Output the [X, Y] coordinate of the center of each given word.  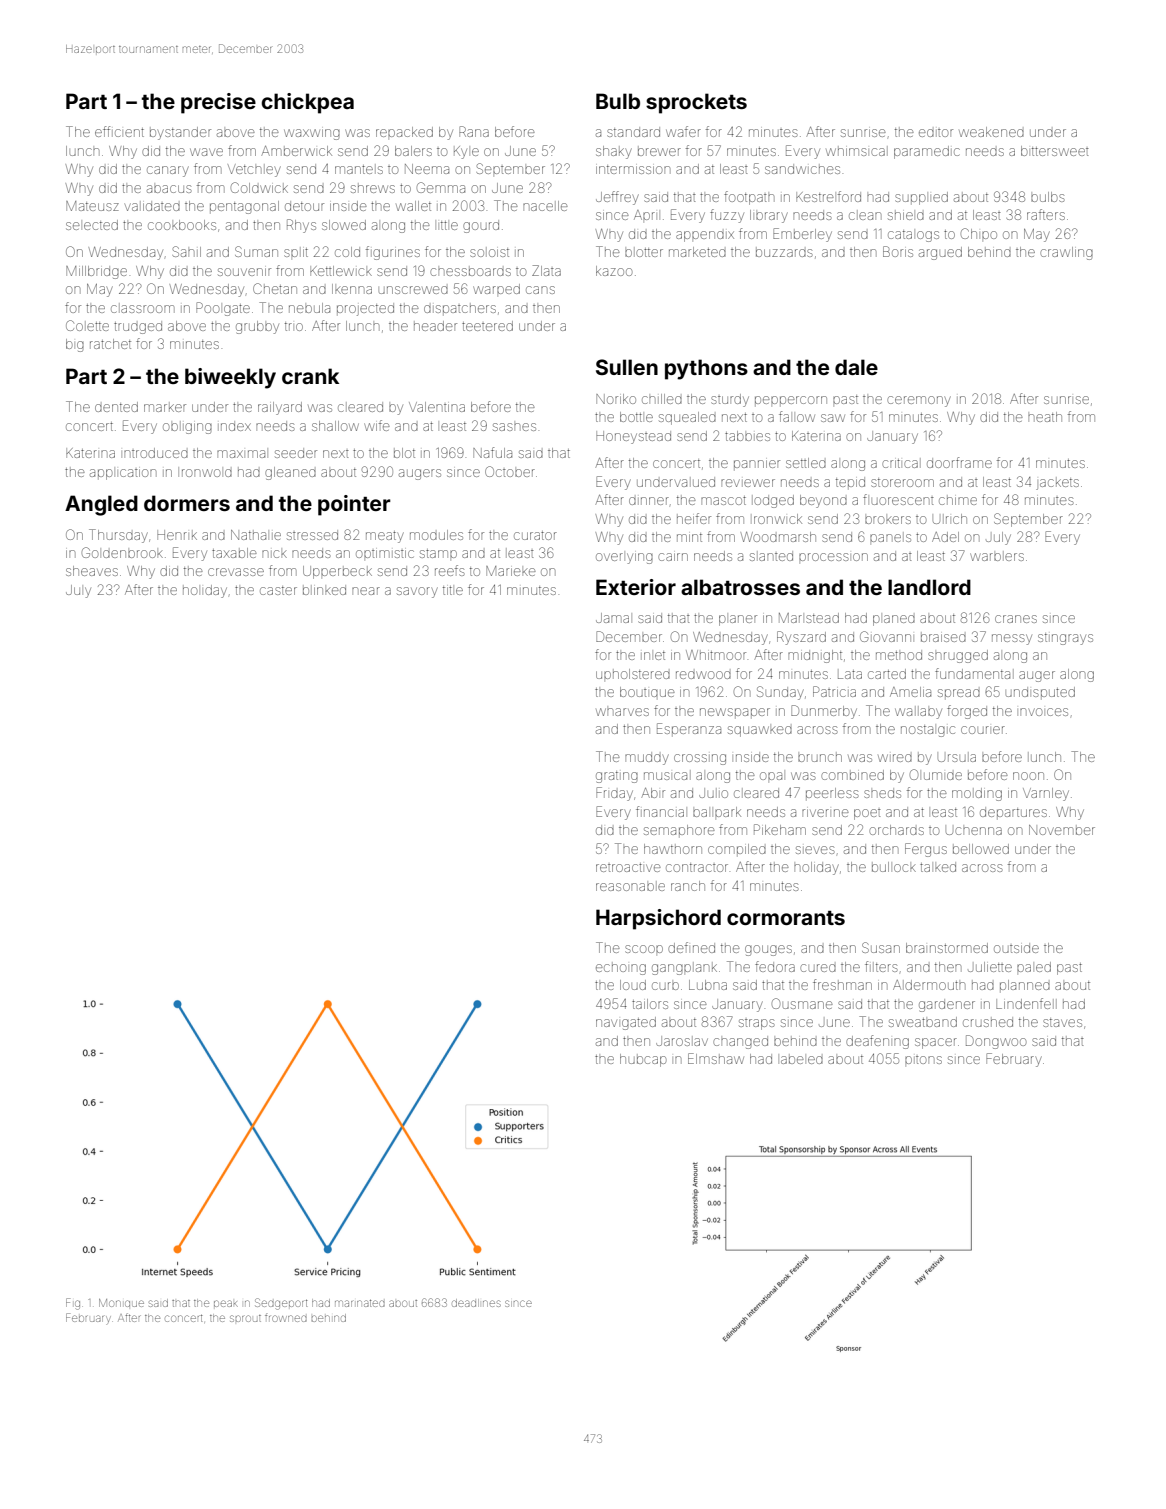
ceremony [919, 401]
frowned [286, 1317]
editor [936, 133]
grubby [257, 327]
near [366, 591]
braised [943, 637]
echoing [621, 968]
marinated [360, 1303]
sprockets [696, 103]
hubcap [643, 1060]
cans [540, 290]
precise [218, 103]
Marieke [511, 571]
